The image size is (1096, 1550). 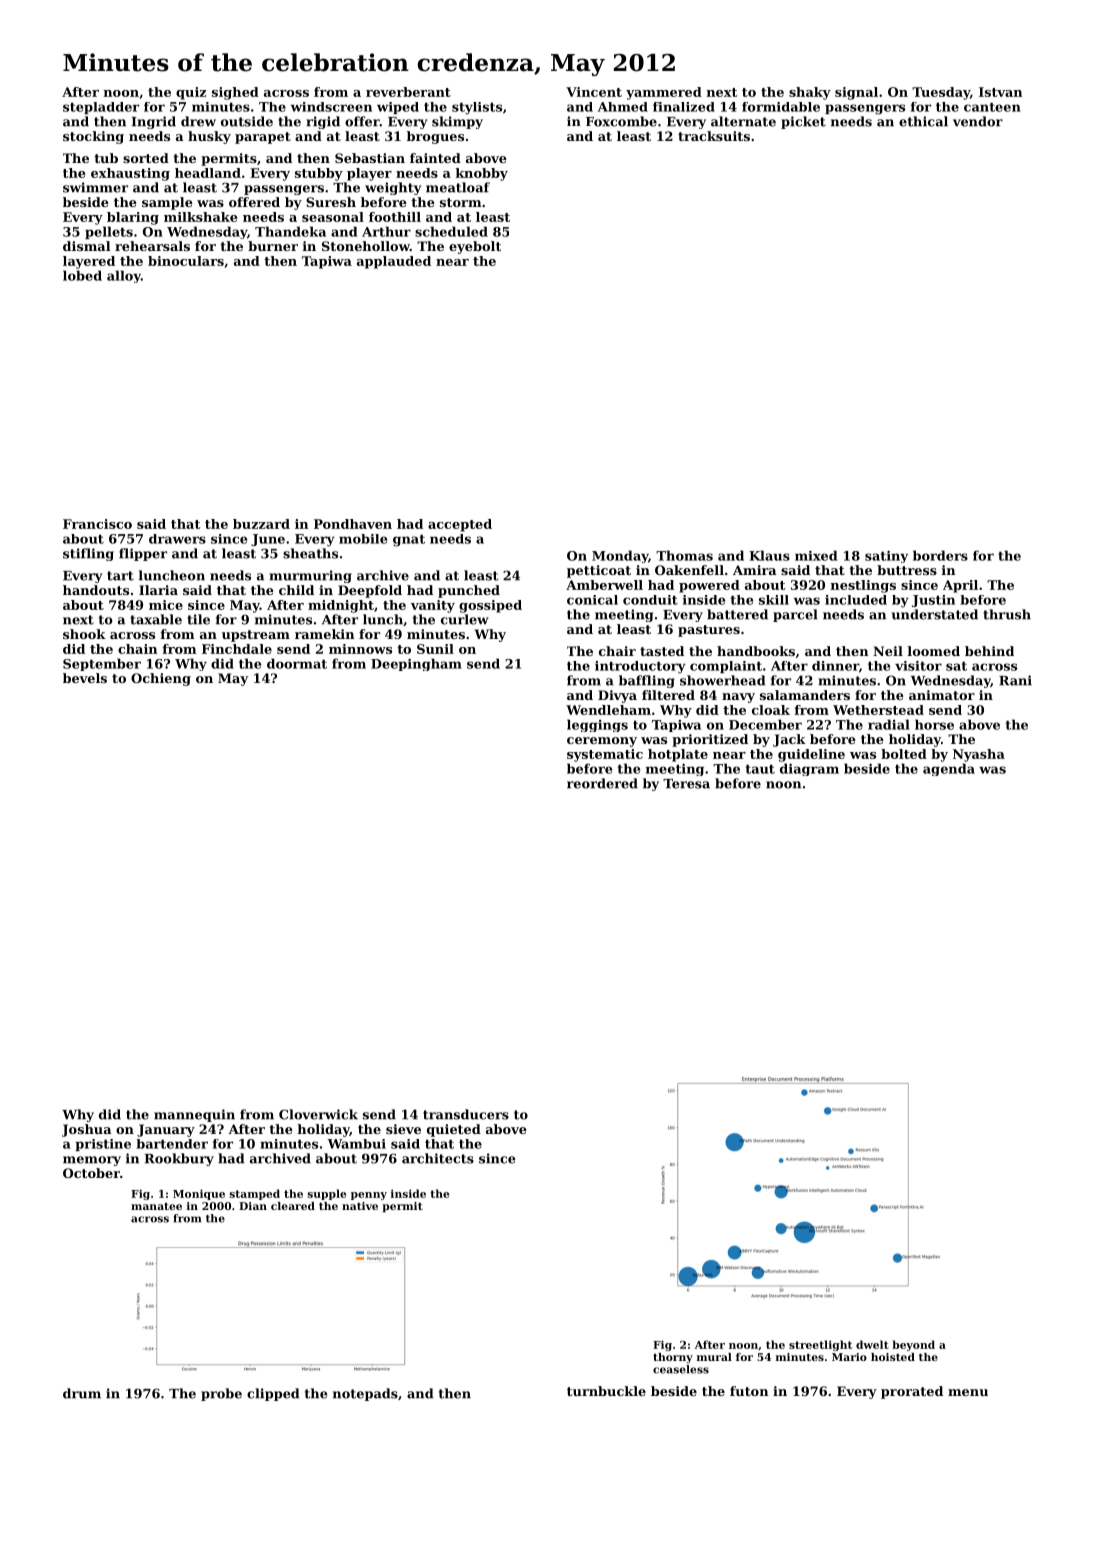 I want to click on diagram, so click(x=809, y=769).
